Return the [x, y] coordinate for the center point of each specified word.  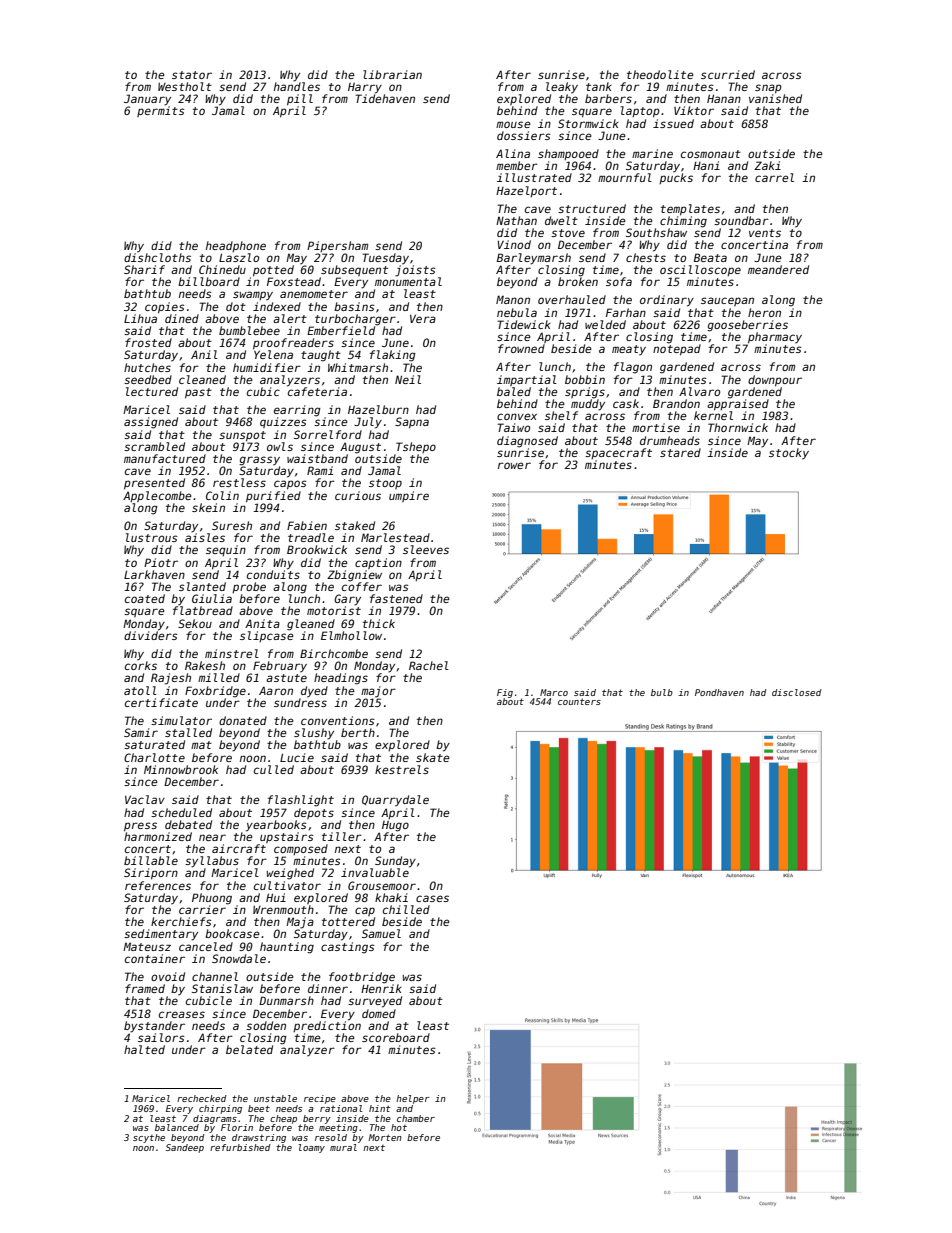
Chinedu [222, 269]
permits [161, 111]
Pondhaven [719, 692]
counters [579, 701]
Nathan [516, 220]
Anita [262, 623]
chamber [416, 1118]
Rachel [429, 665]
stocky [789, 454]
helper [413, 1099]
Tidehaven [385, 98]
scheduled [181, 812]
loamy [312, 1148]
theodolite [660, 74]
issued [673, 123]
